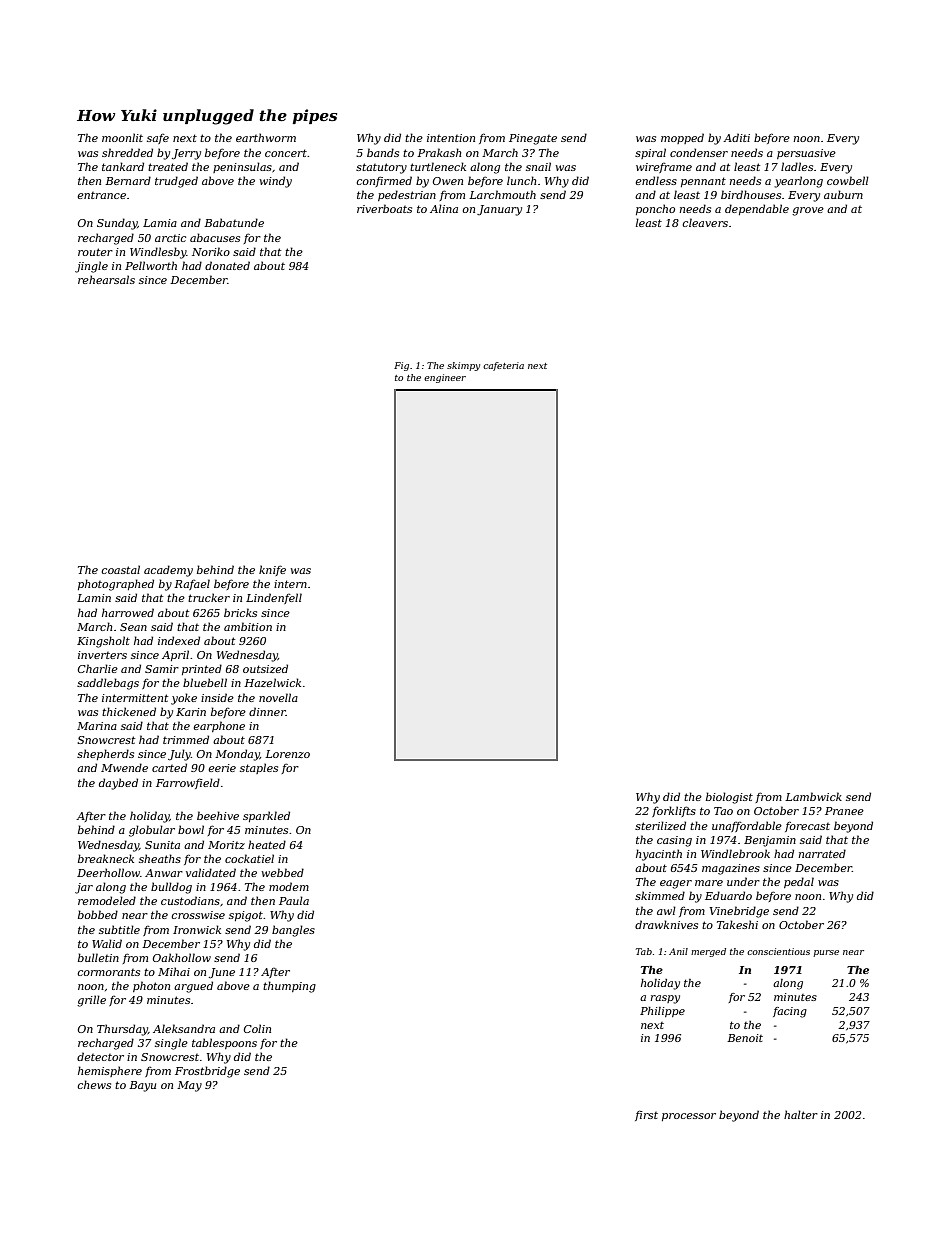  Describe the element at coordinates (503, 366) in the page. I see `cafeteria` at that location.
